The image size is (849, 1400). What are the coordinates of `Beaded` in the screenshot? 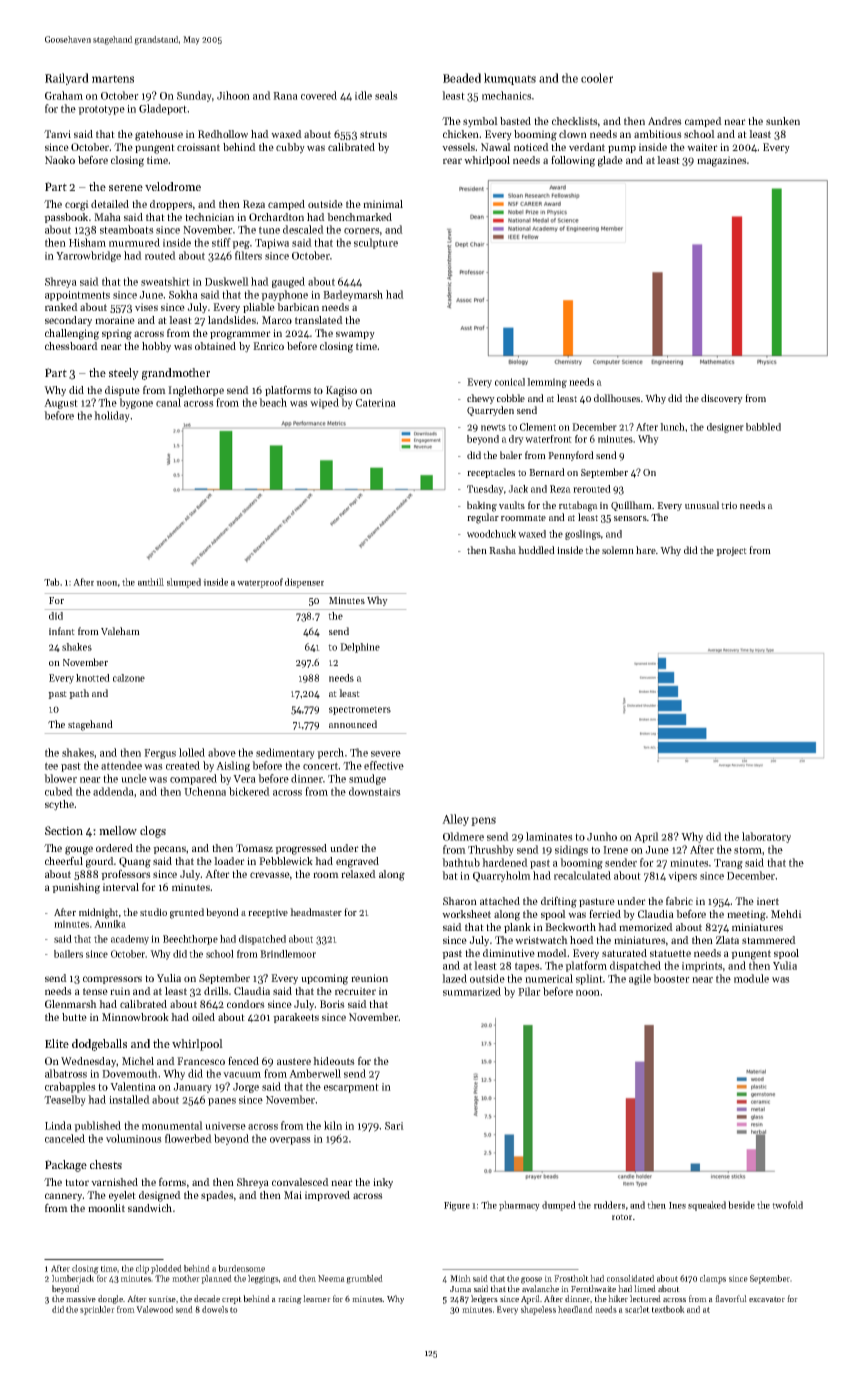 It's located at (462, 78).
